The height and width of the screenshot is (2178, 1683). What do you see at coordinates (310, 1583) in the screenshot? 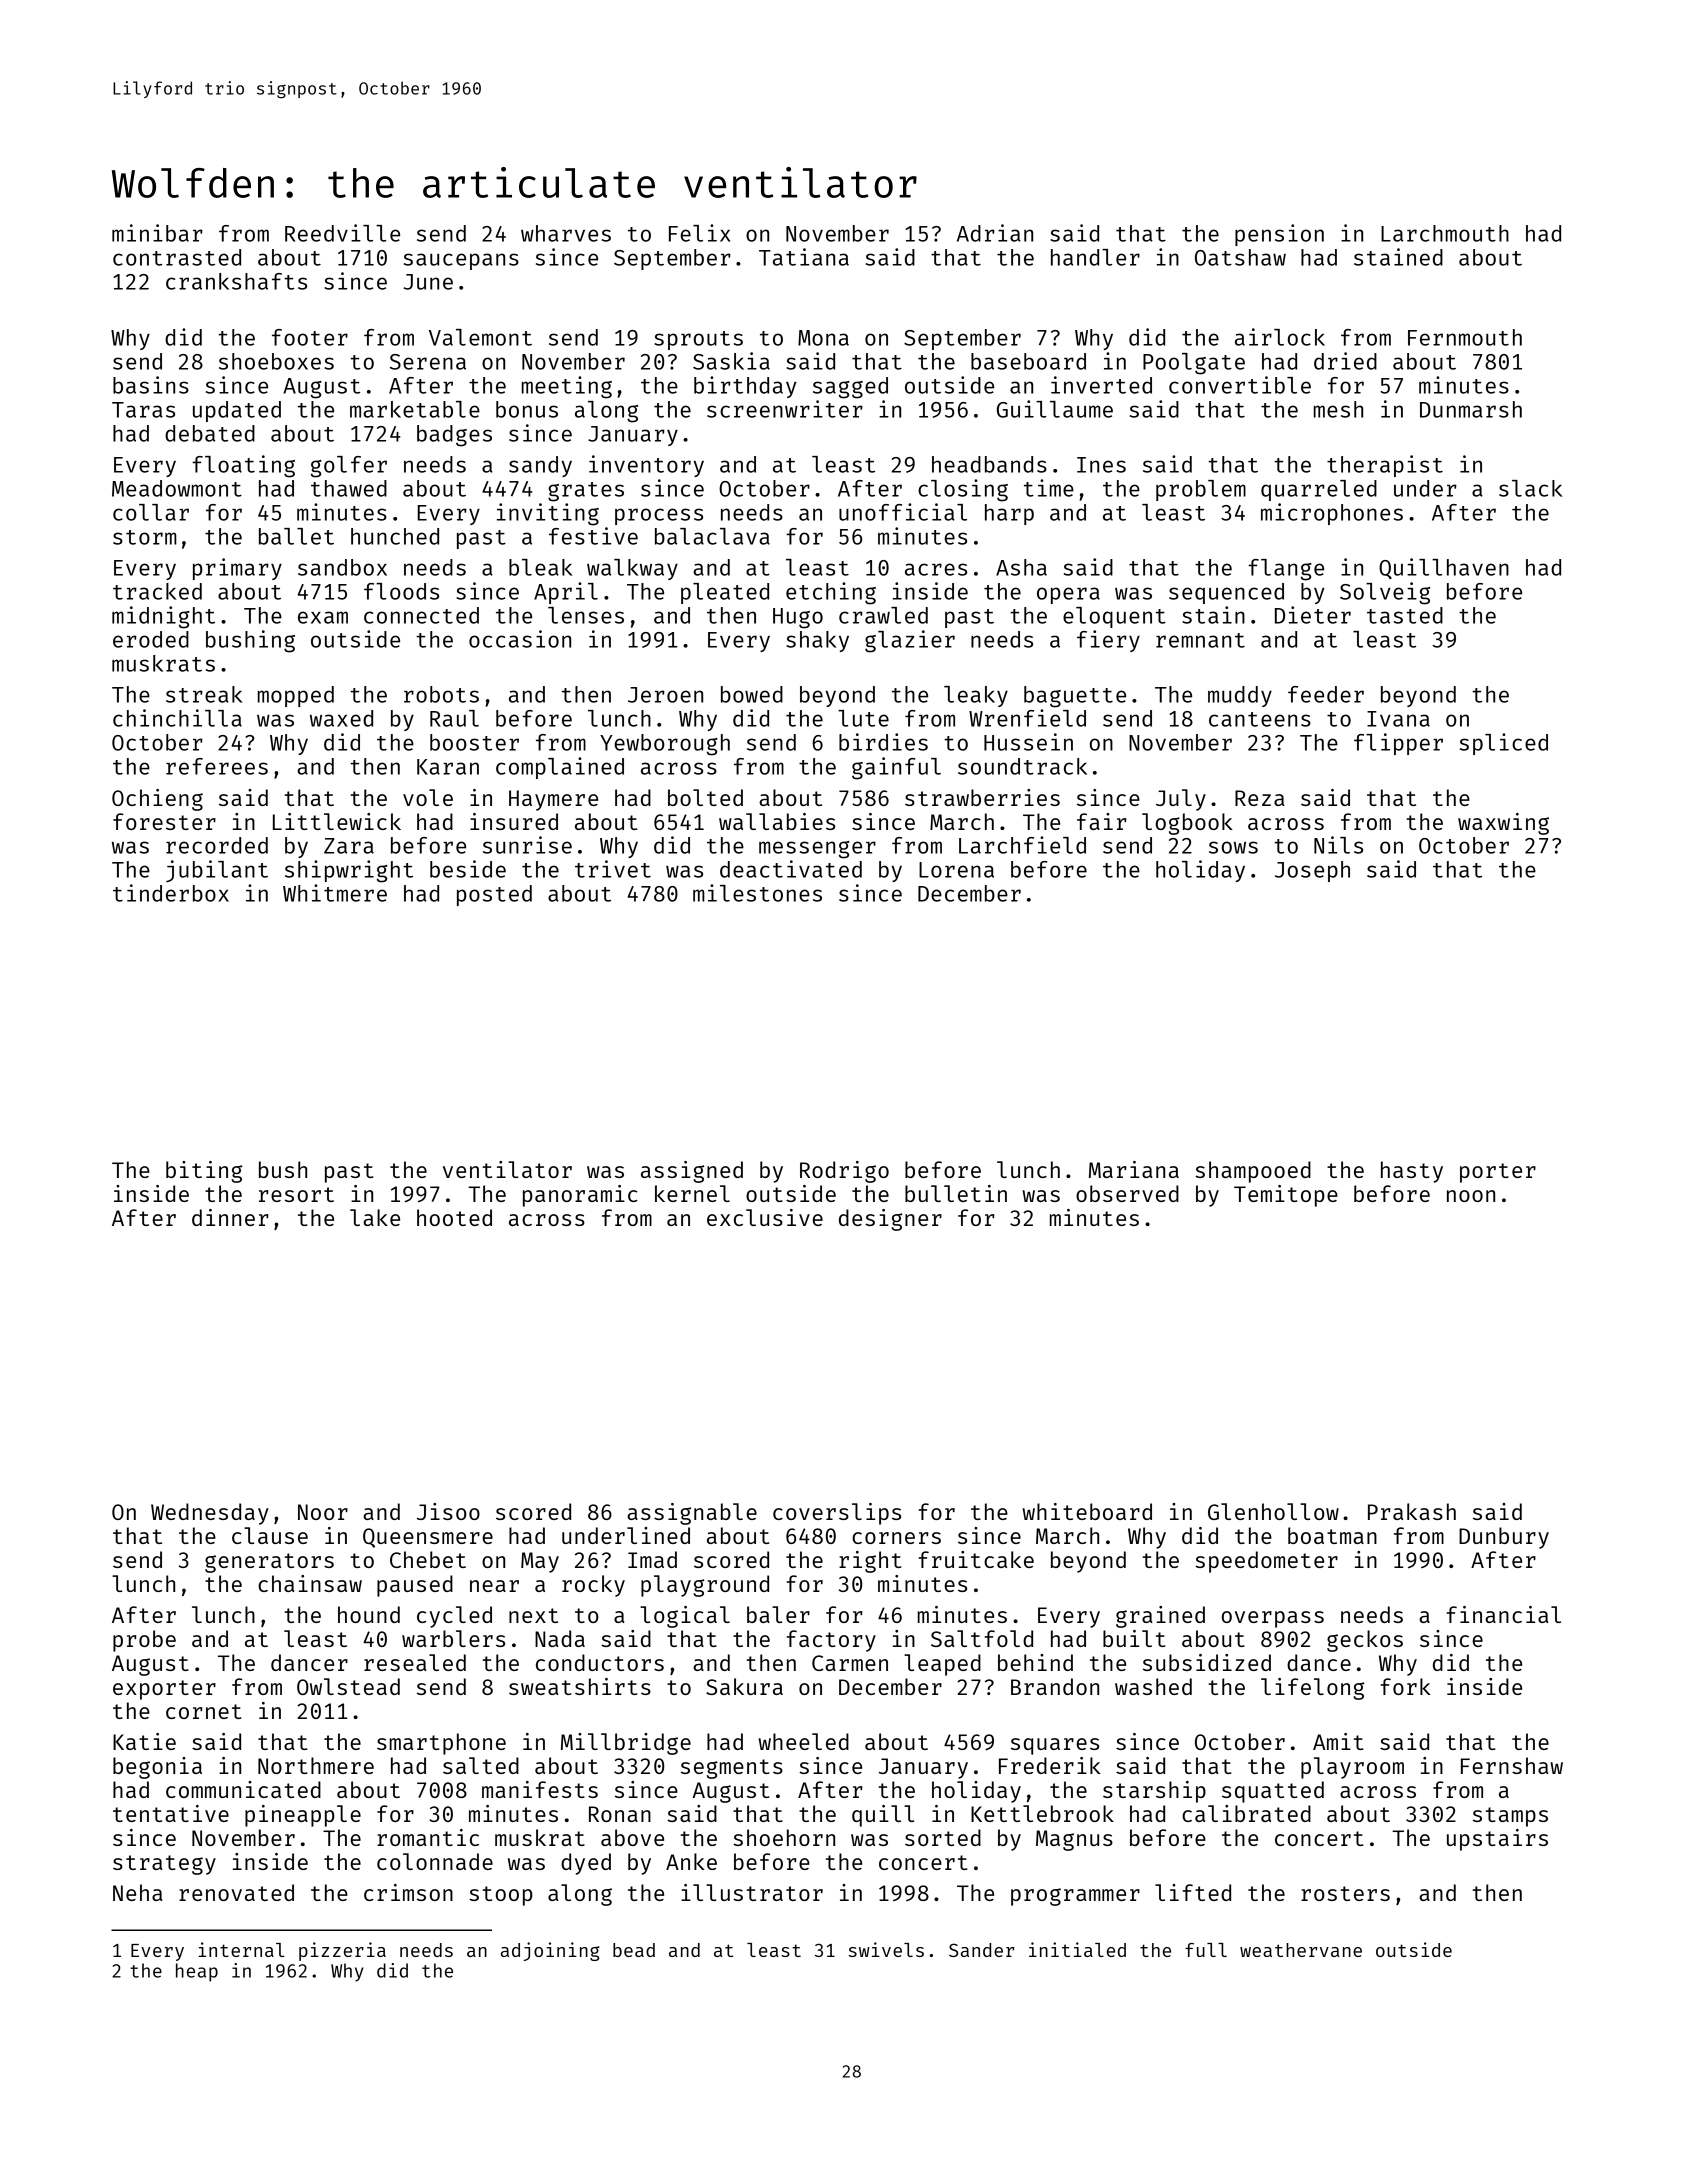
I see `chainsaw` at bounding box center [310, 1583].
